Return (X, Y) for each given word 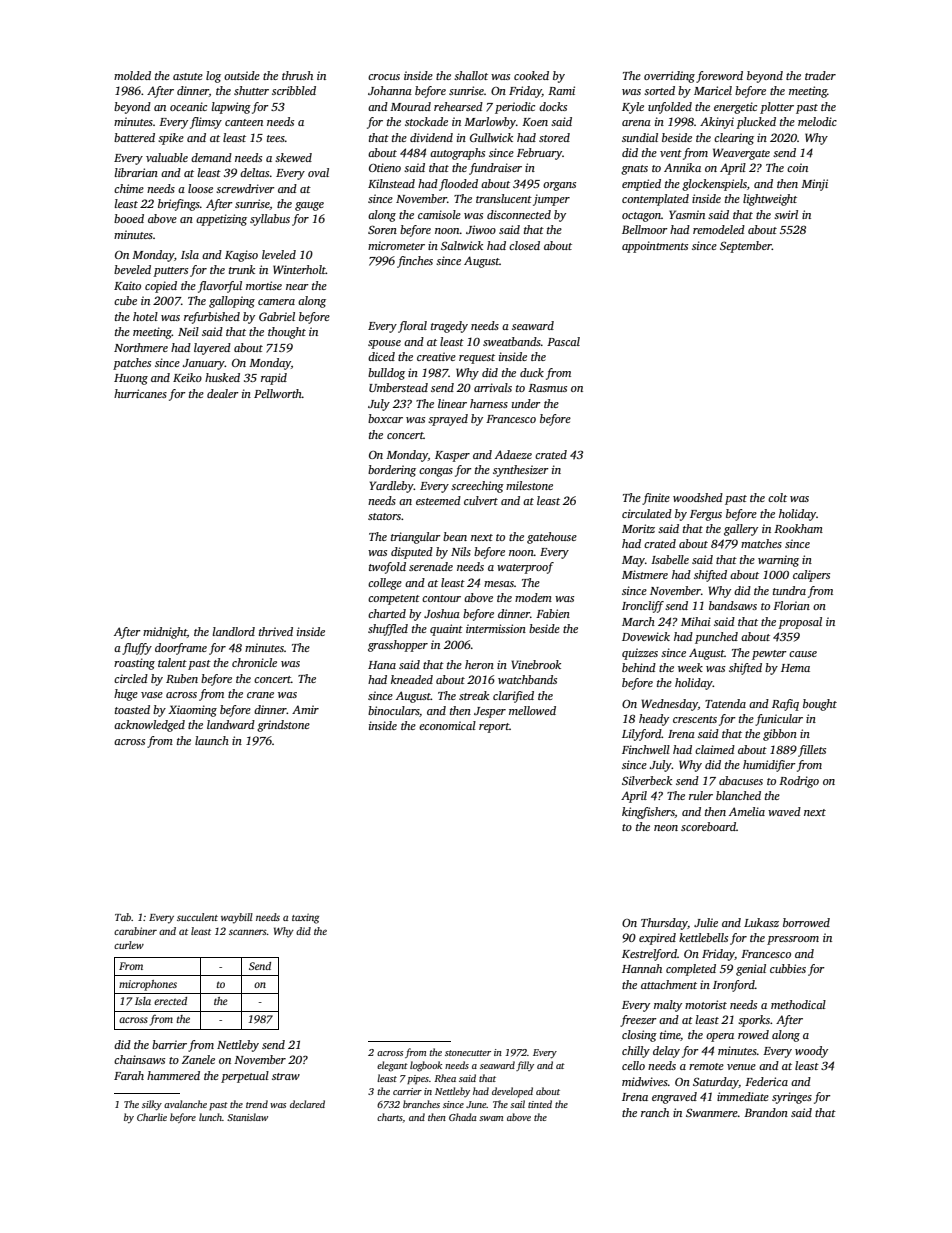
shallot (471, 75)
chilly (636, 1052)
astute (188, 76)
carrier (407, 1091)
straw (286, 1076)
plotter (777, 108)
